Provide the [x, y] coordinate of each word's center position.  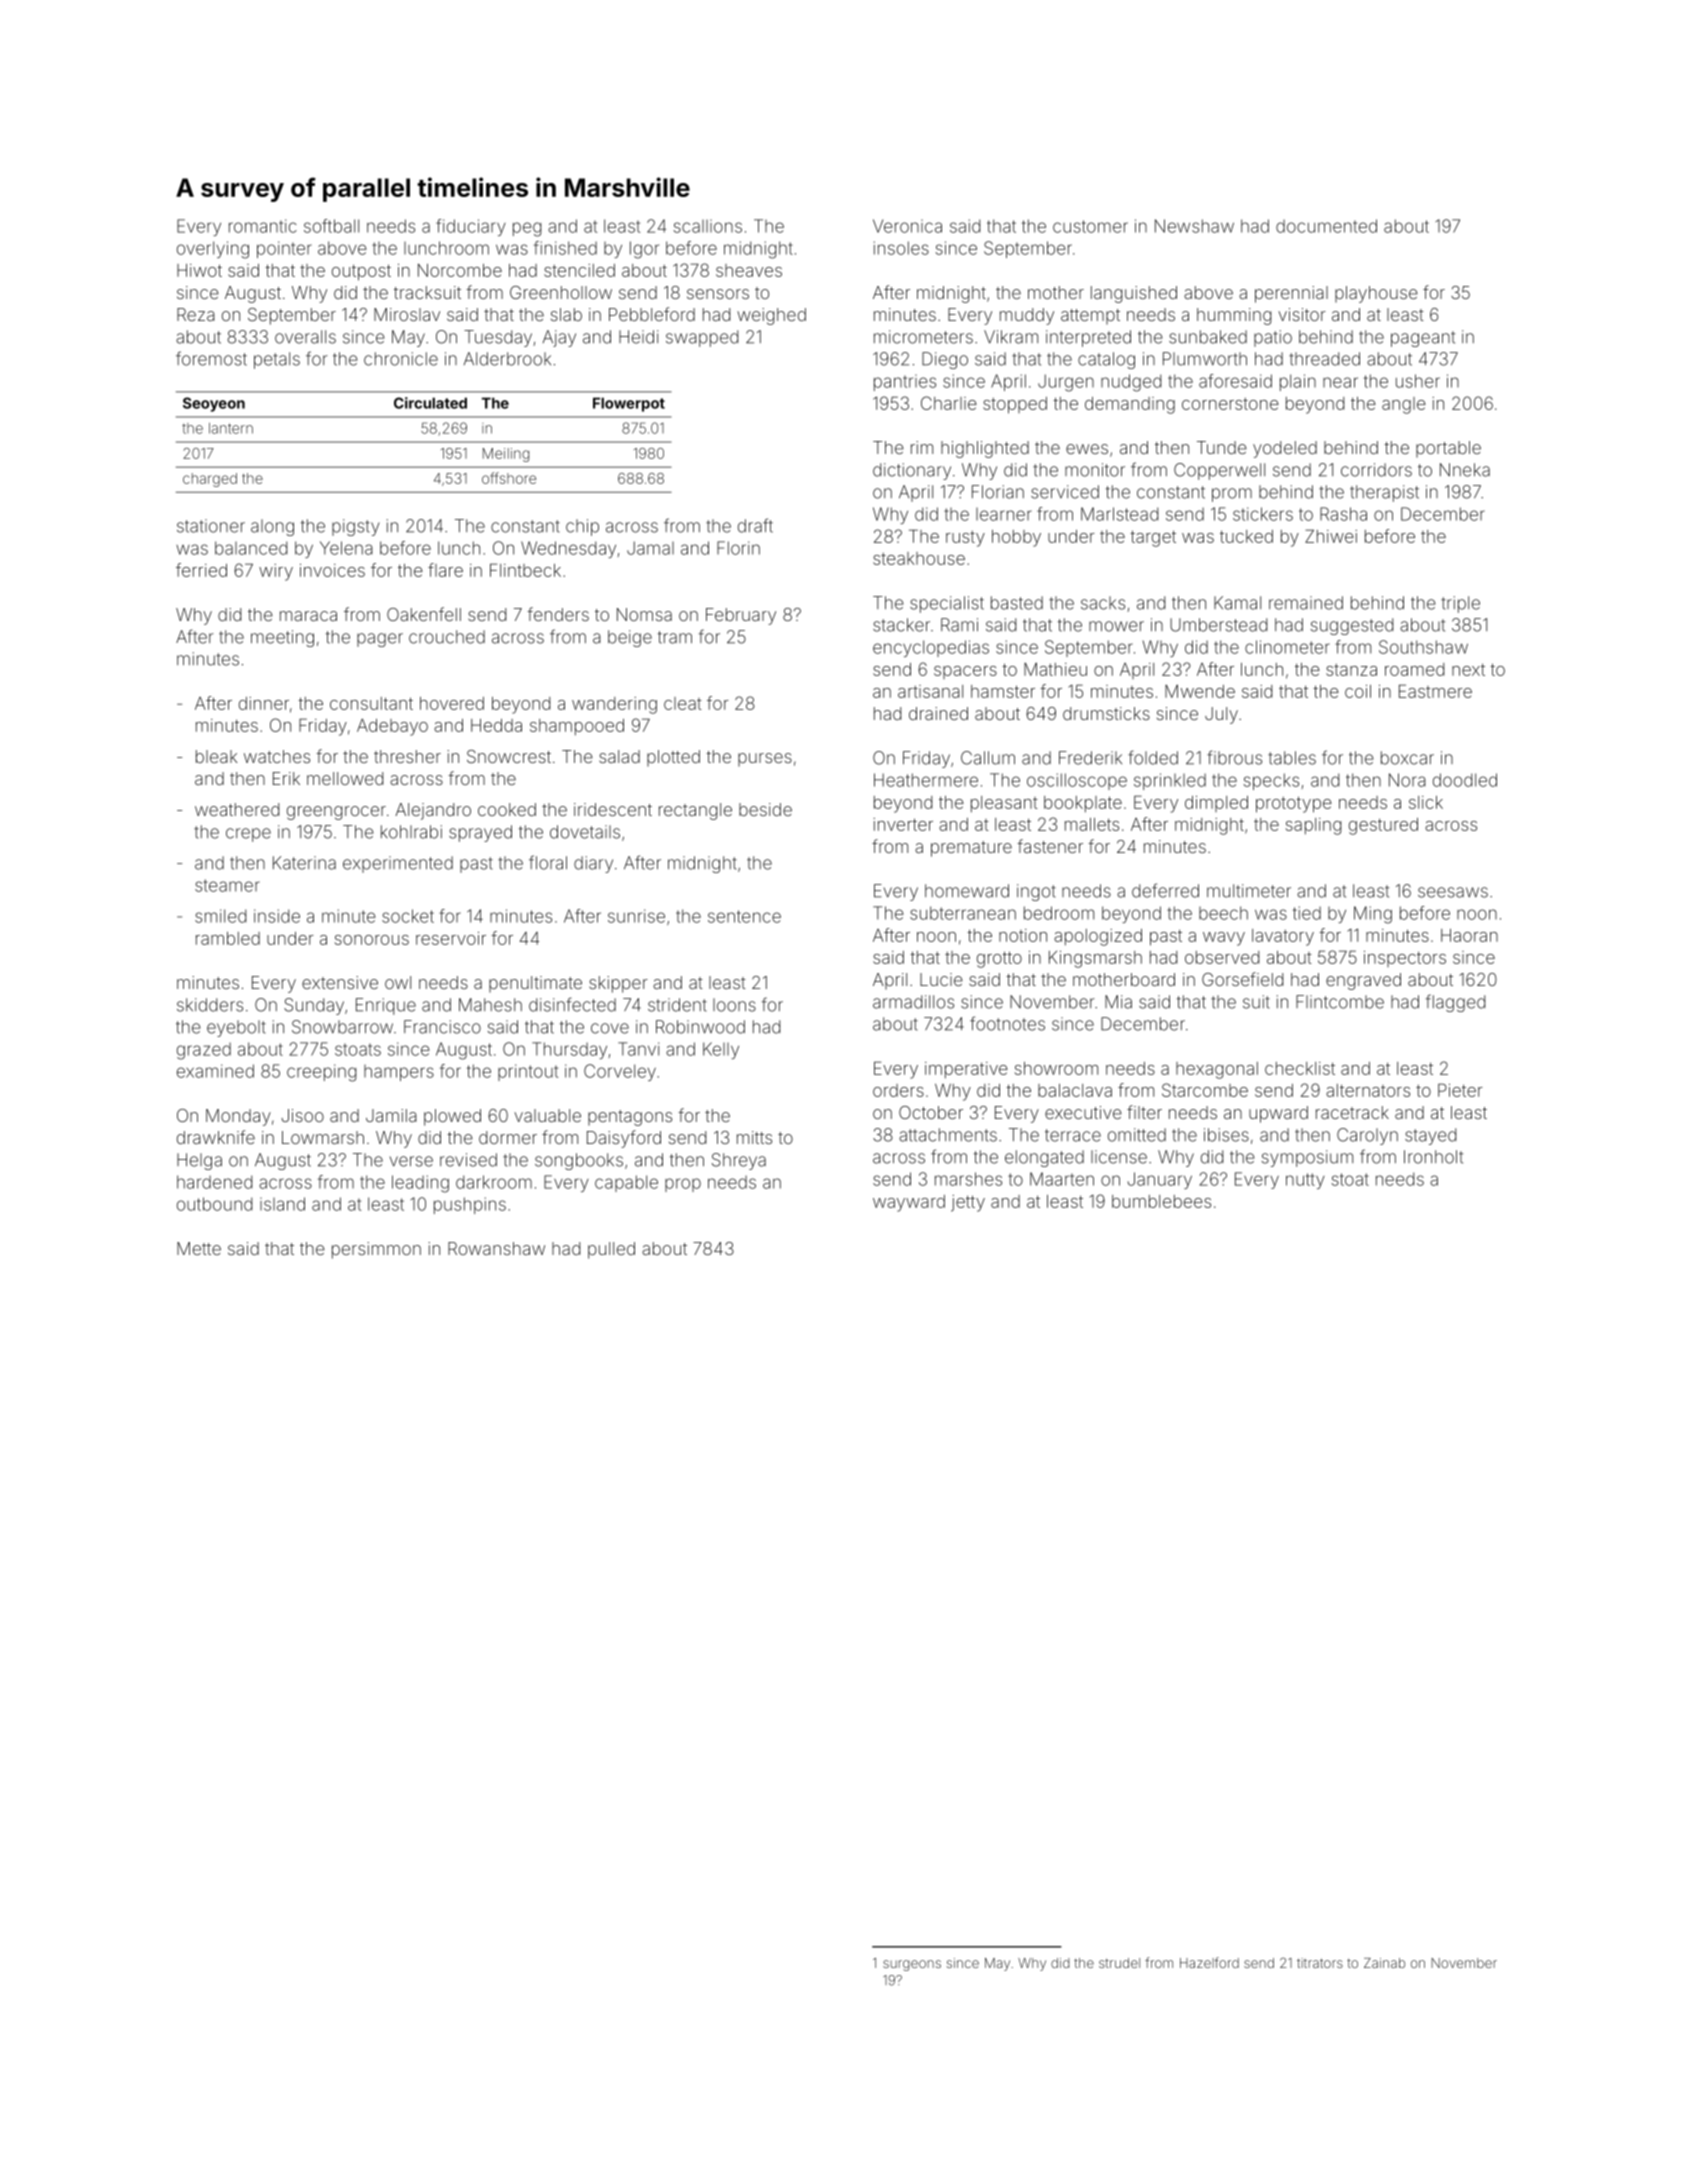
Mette [199, 1248]
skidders [210, 1005]
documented [1326, 226]
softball [331, 226]
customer [1090, 226]
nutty [1305, 1181]
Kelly [721, 1050]
